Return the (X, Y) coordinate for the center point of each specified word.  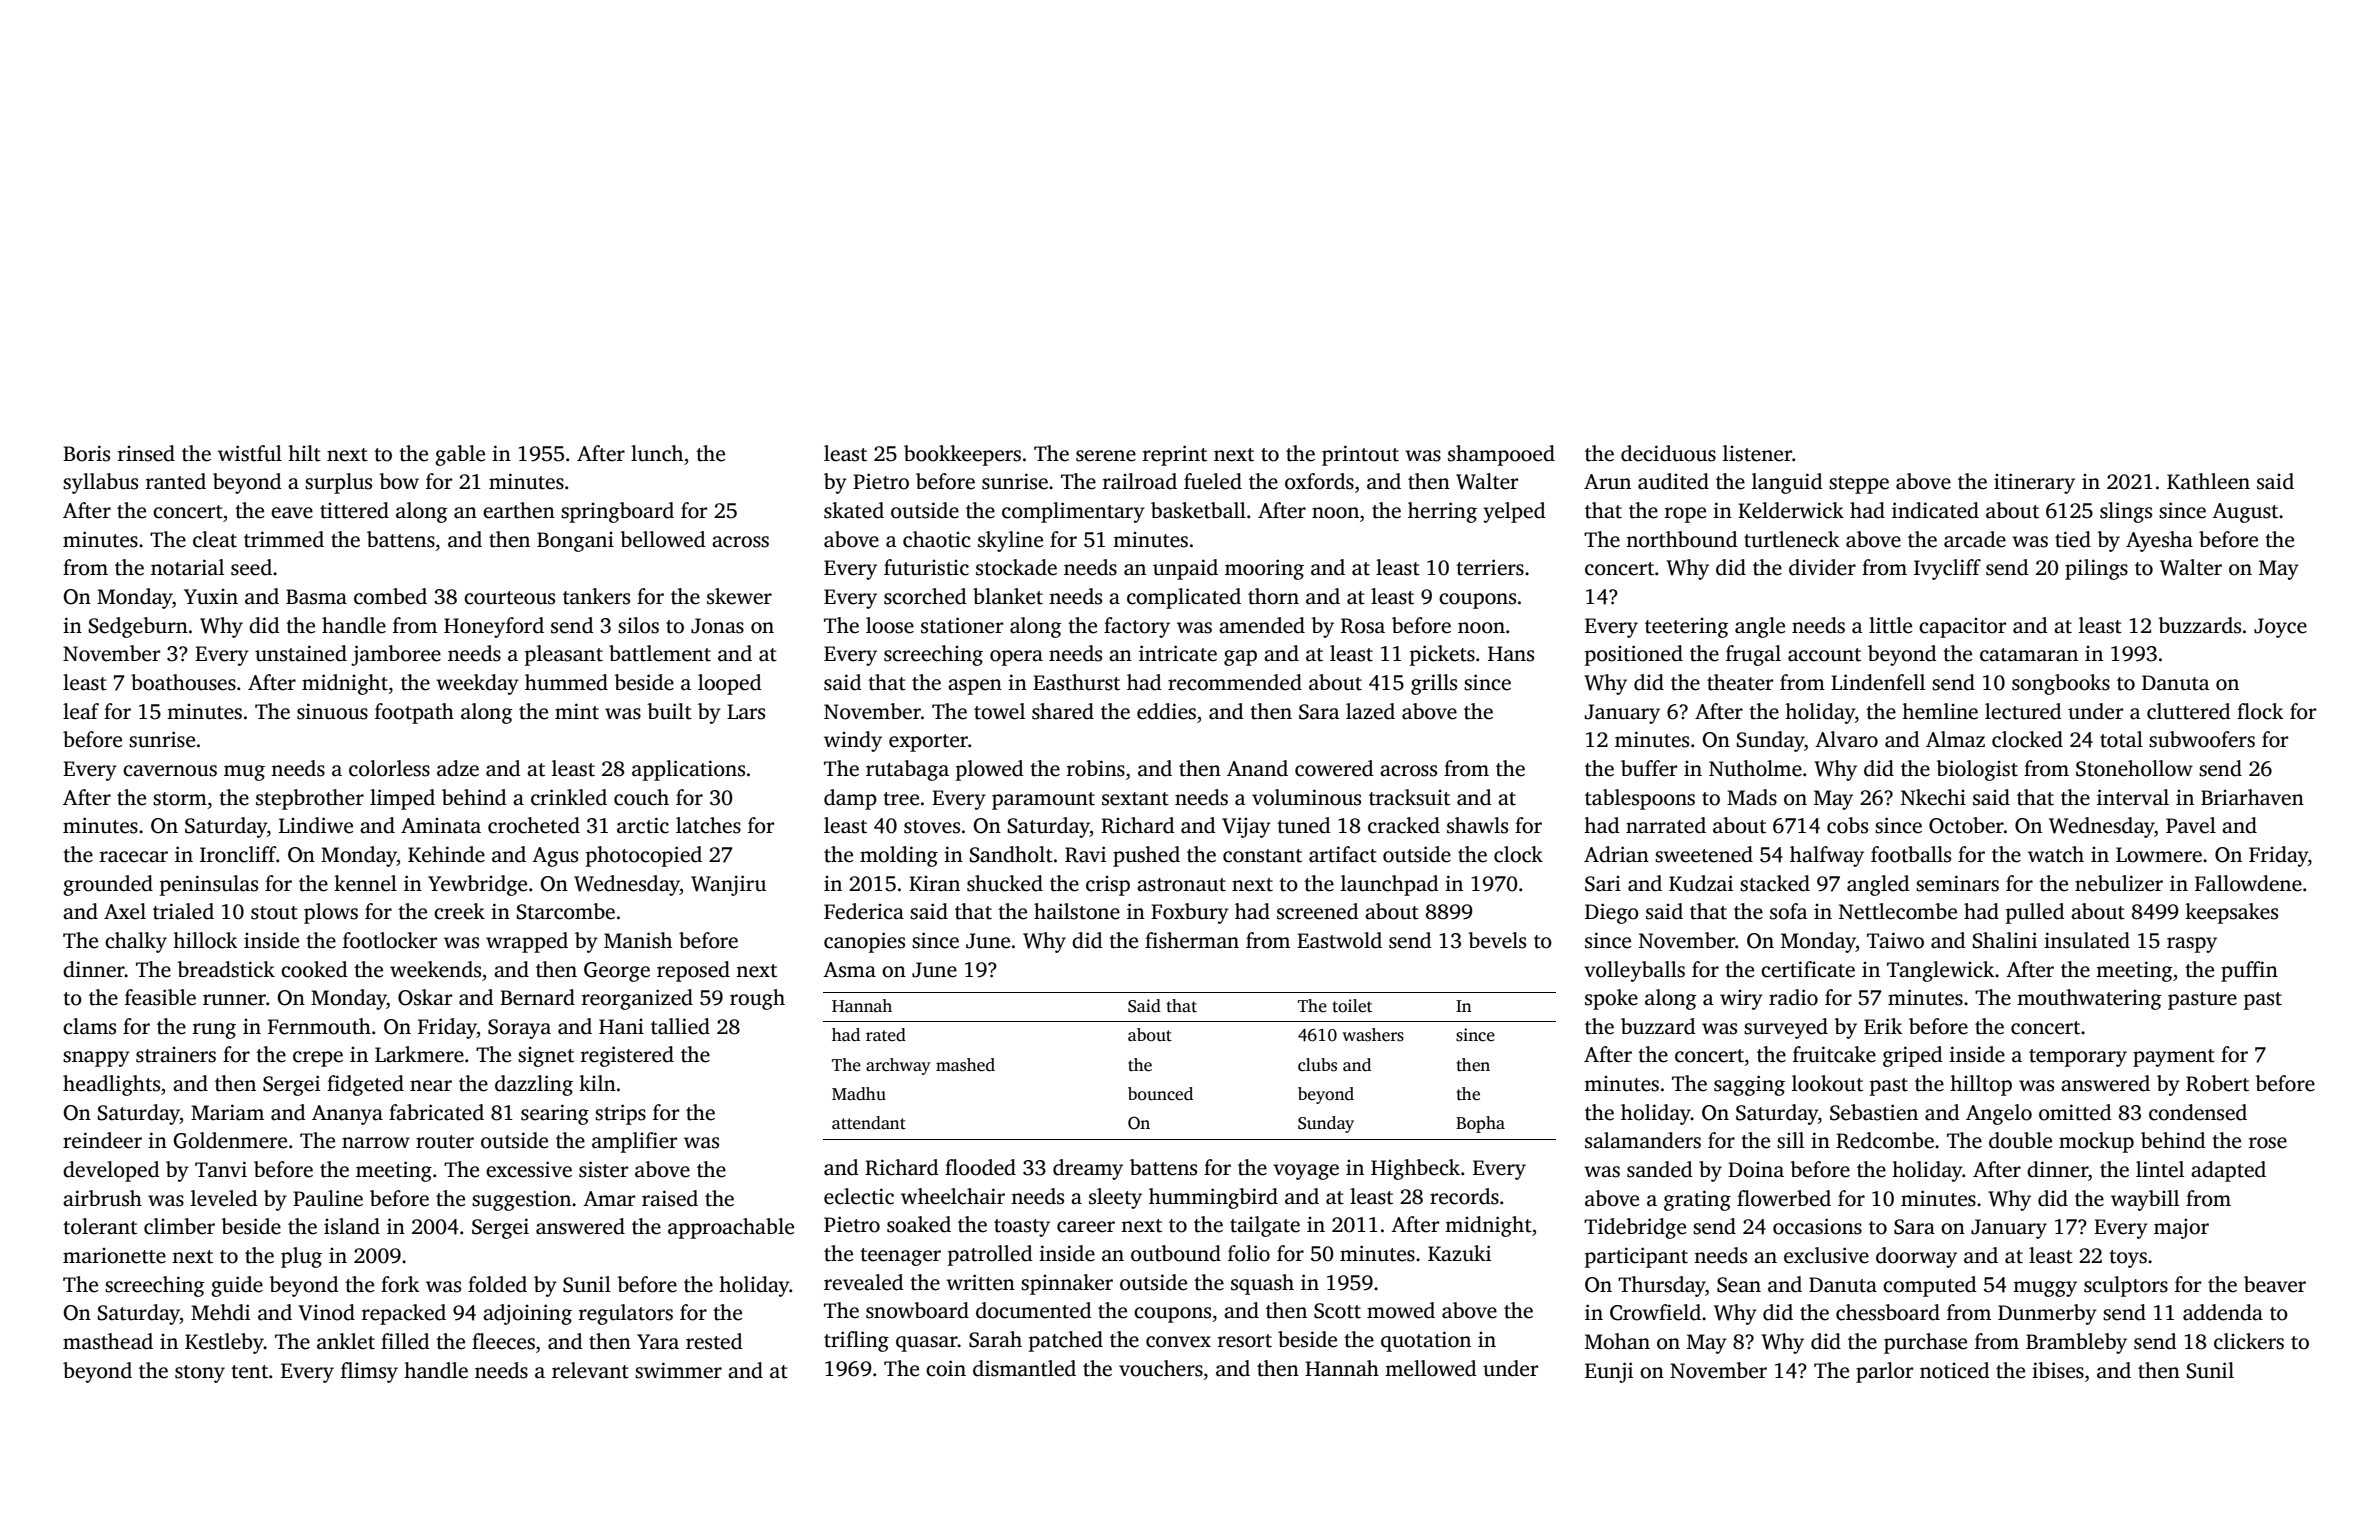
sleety (1115, 1198)
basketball (1198, 510)
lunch (657, 453)
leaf (81, 711)
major (2181, 1228)
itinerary (2034, 483)
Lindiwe (316, 825)
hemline (1940, 711)
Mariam (227, 1112)
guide (237, 1286)
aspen (975, 687)
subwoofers (2202, 739)
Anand (1257, 768)
